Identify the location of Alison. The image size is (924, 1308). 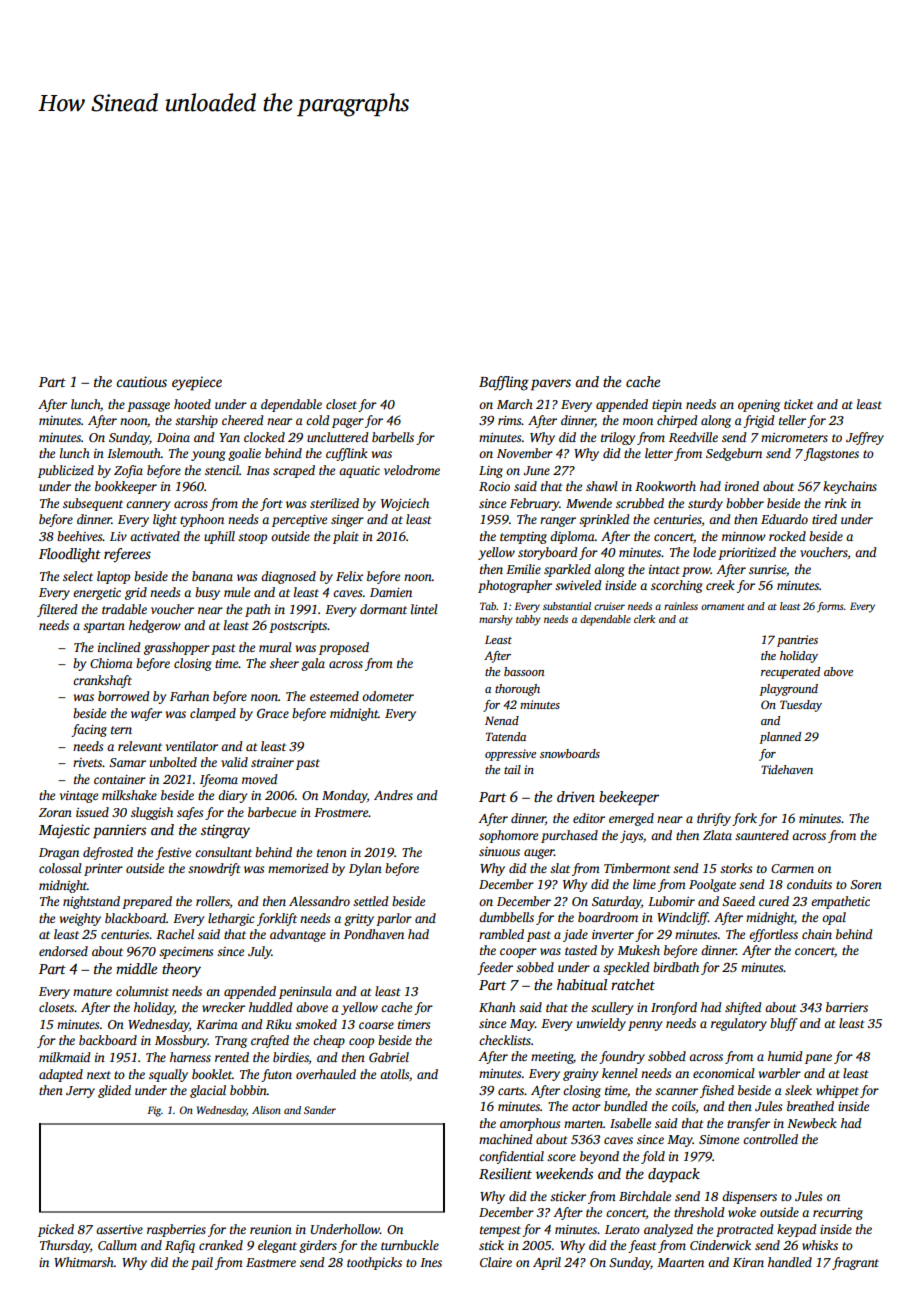
(266, 1110).
